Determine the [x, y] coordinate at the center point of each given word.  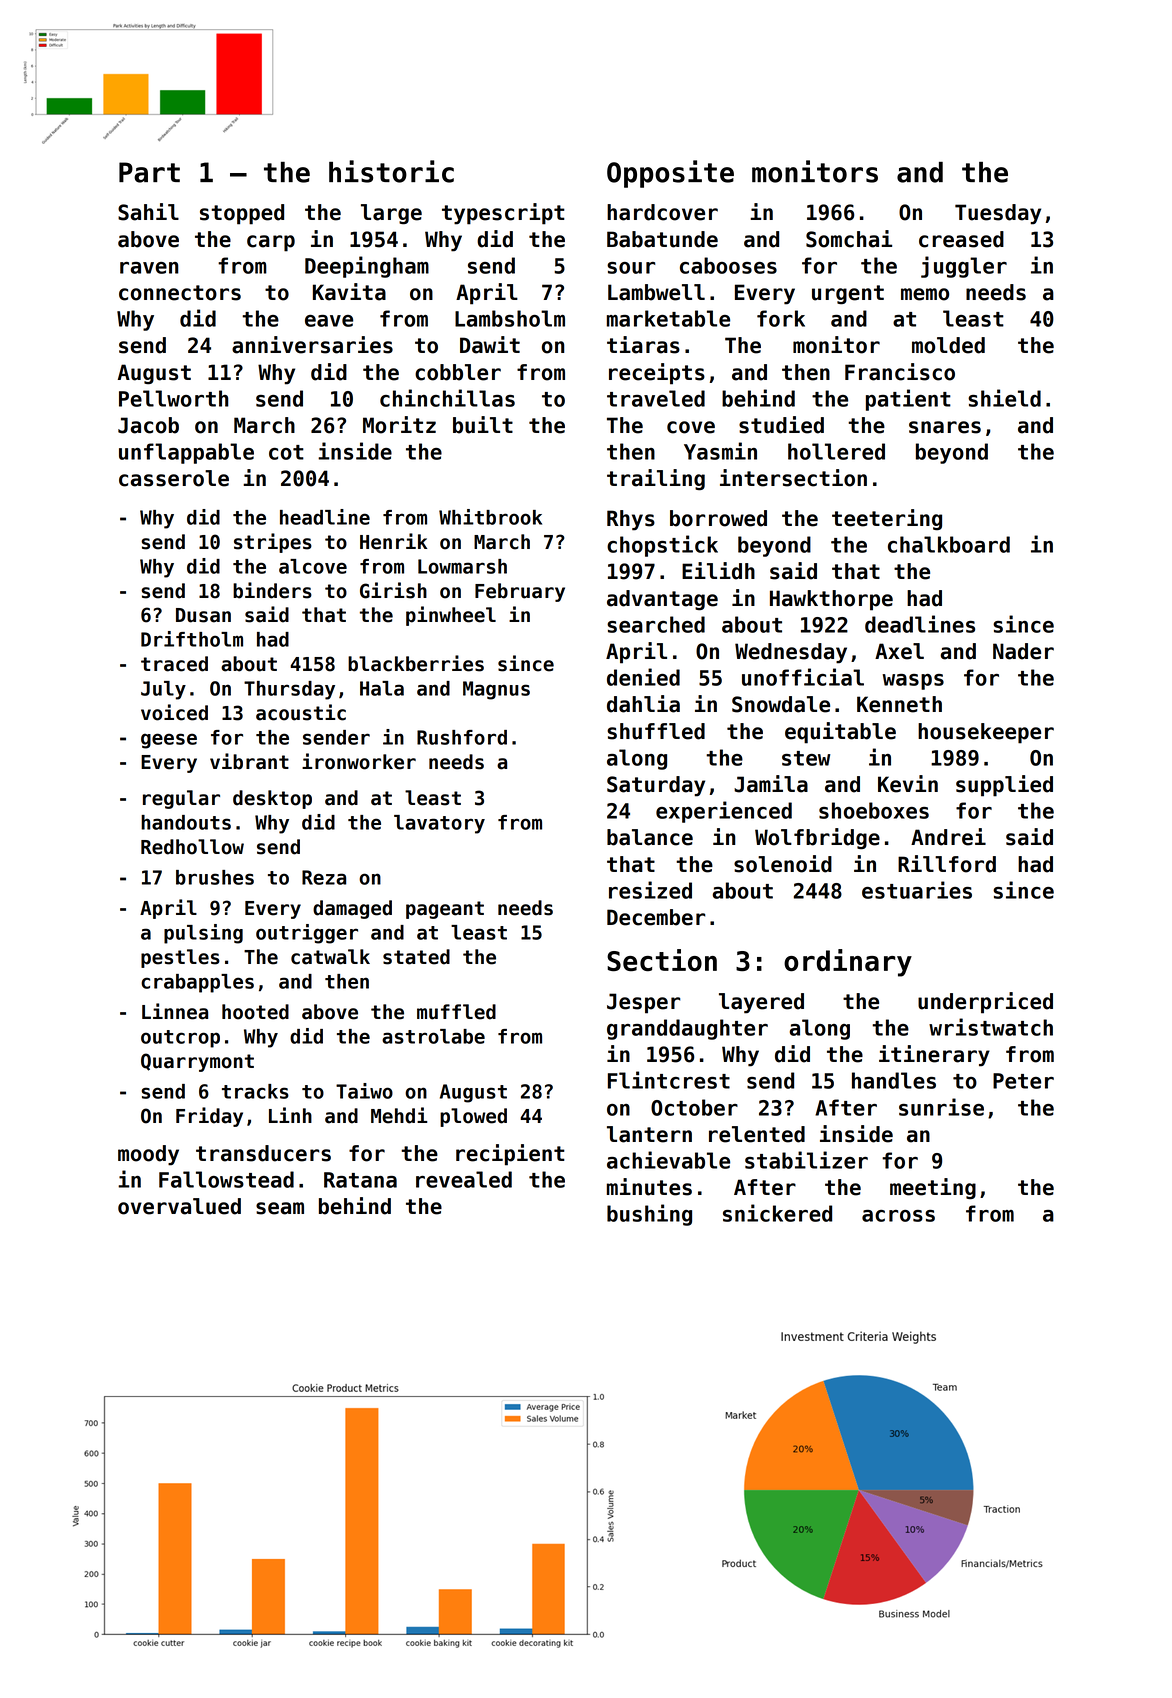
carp [271, 243]
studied [781, 425]
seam [280, 1208]
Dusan [203, 615]
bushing [649, 1215]
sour [631, 268]
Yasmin [720, 451]
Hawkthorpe [831, 600]
